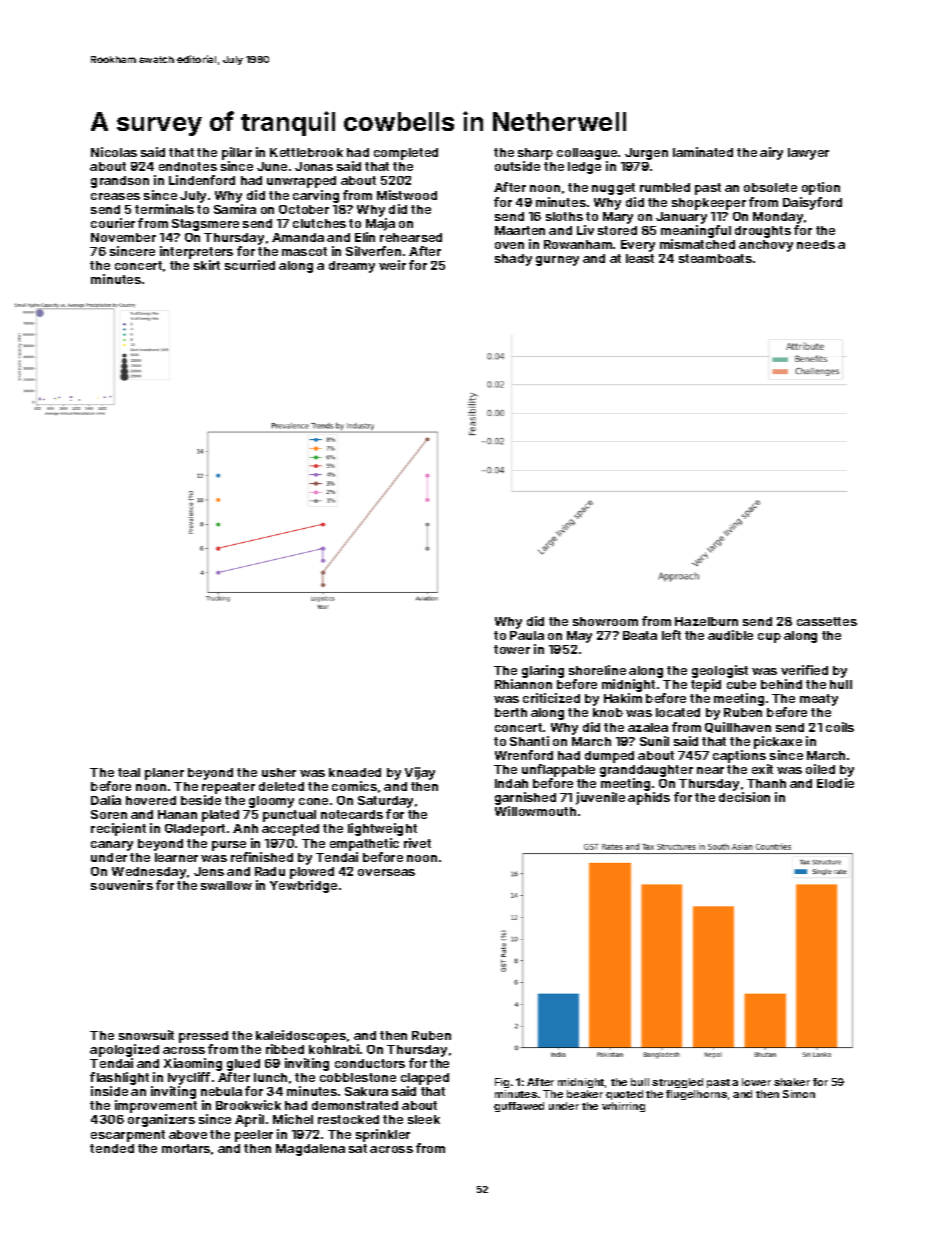 The height and width of the screenshot is (1233, 952). What do you see at coordinates (513, 260) in the screenshot?
I see `shady` at bounding box center [513, 260].
